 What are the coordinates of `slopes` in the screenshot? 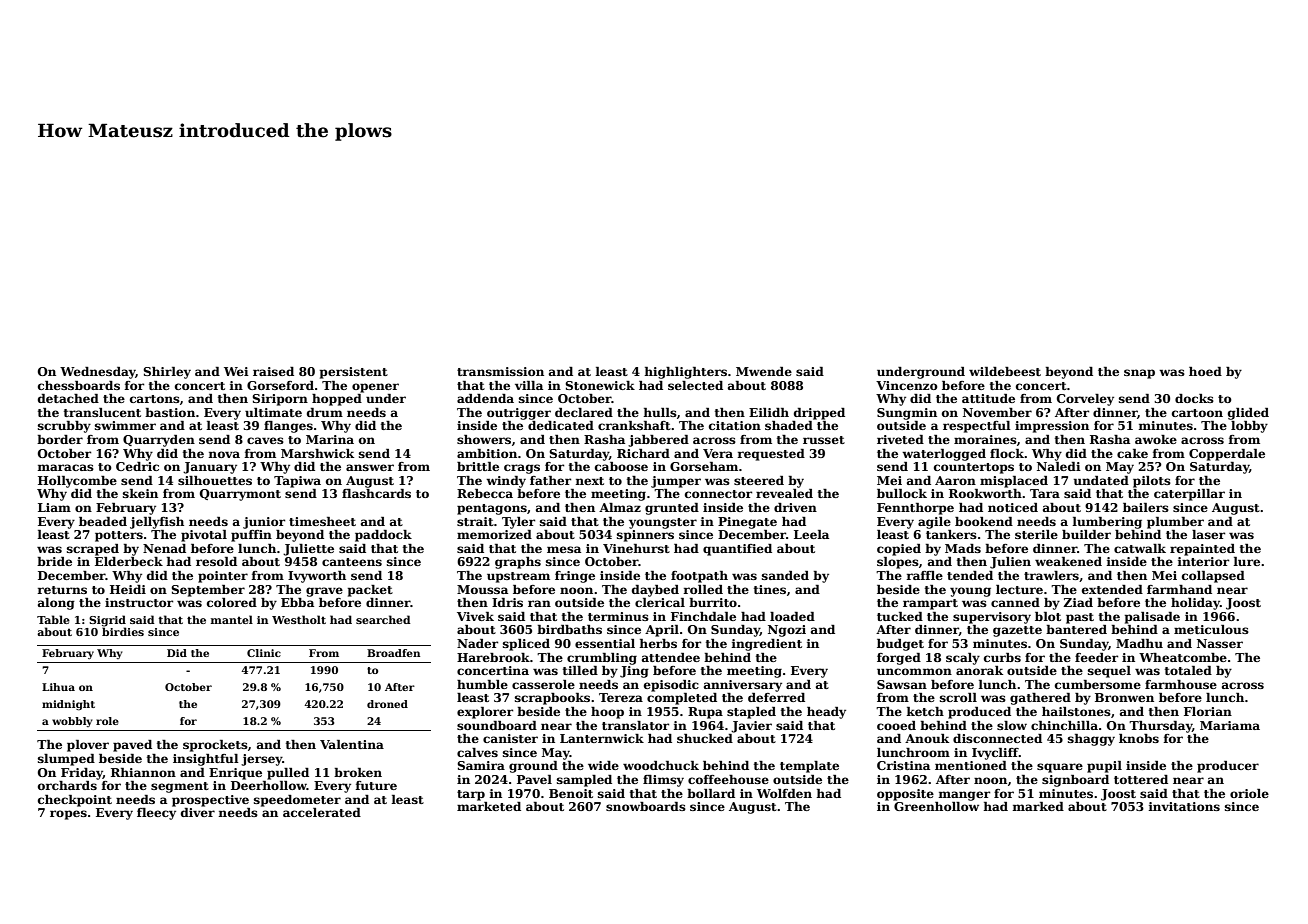 It's located at (898, 563).
